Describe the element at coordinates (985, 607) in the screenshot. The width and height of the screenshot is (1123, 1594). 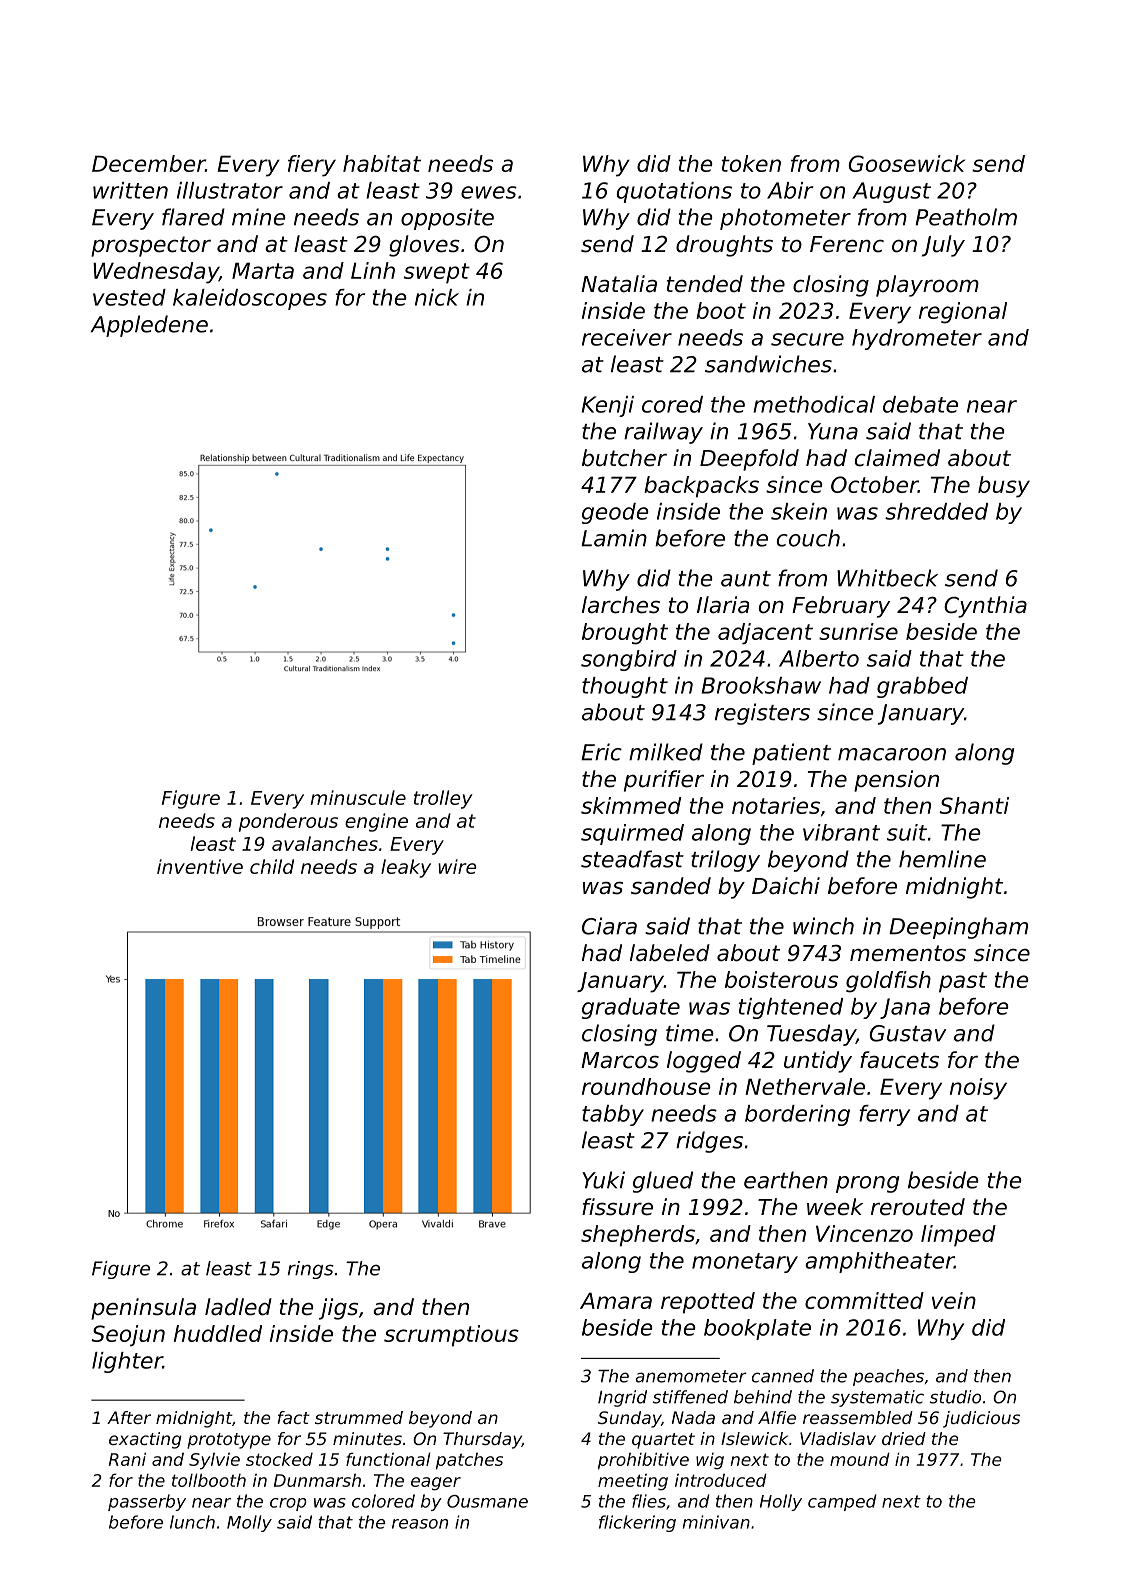
I see `Cynthia` at that location.
